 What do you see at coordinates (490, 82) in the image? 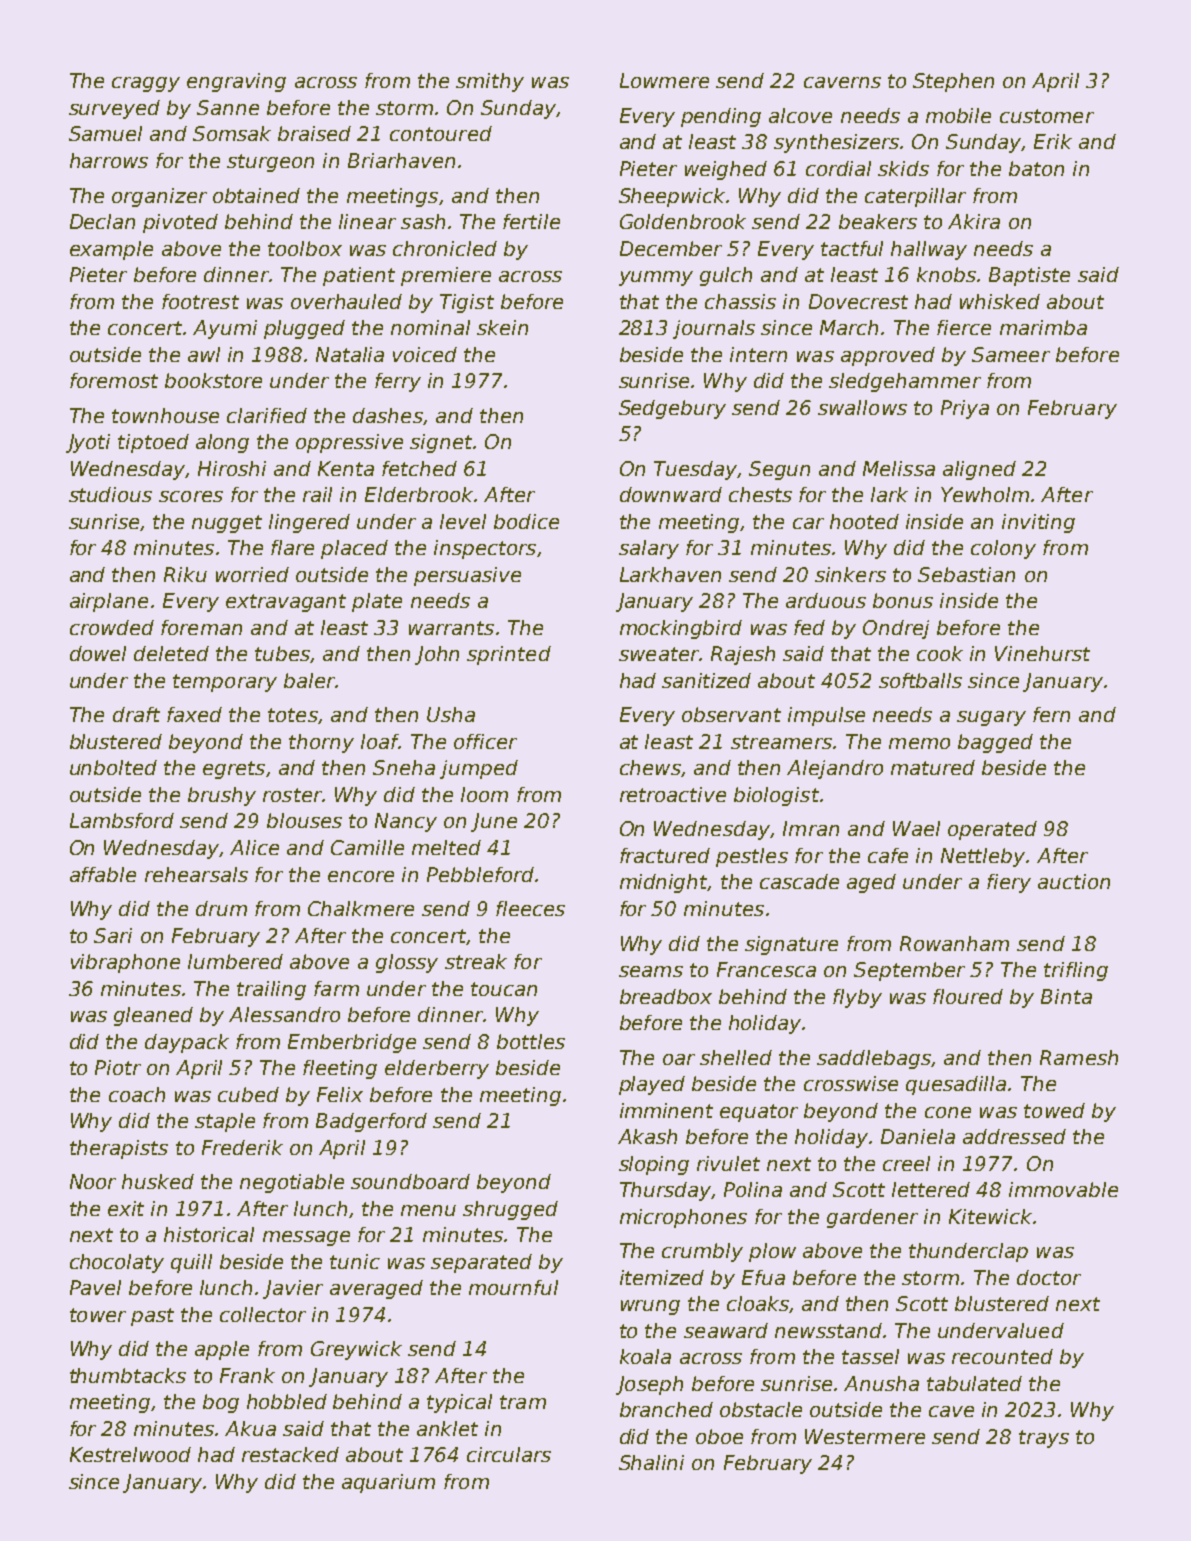
I see `smithy` at bounding box center [490, 82].
